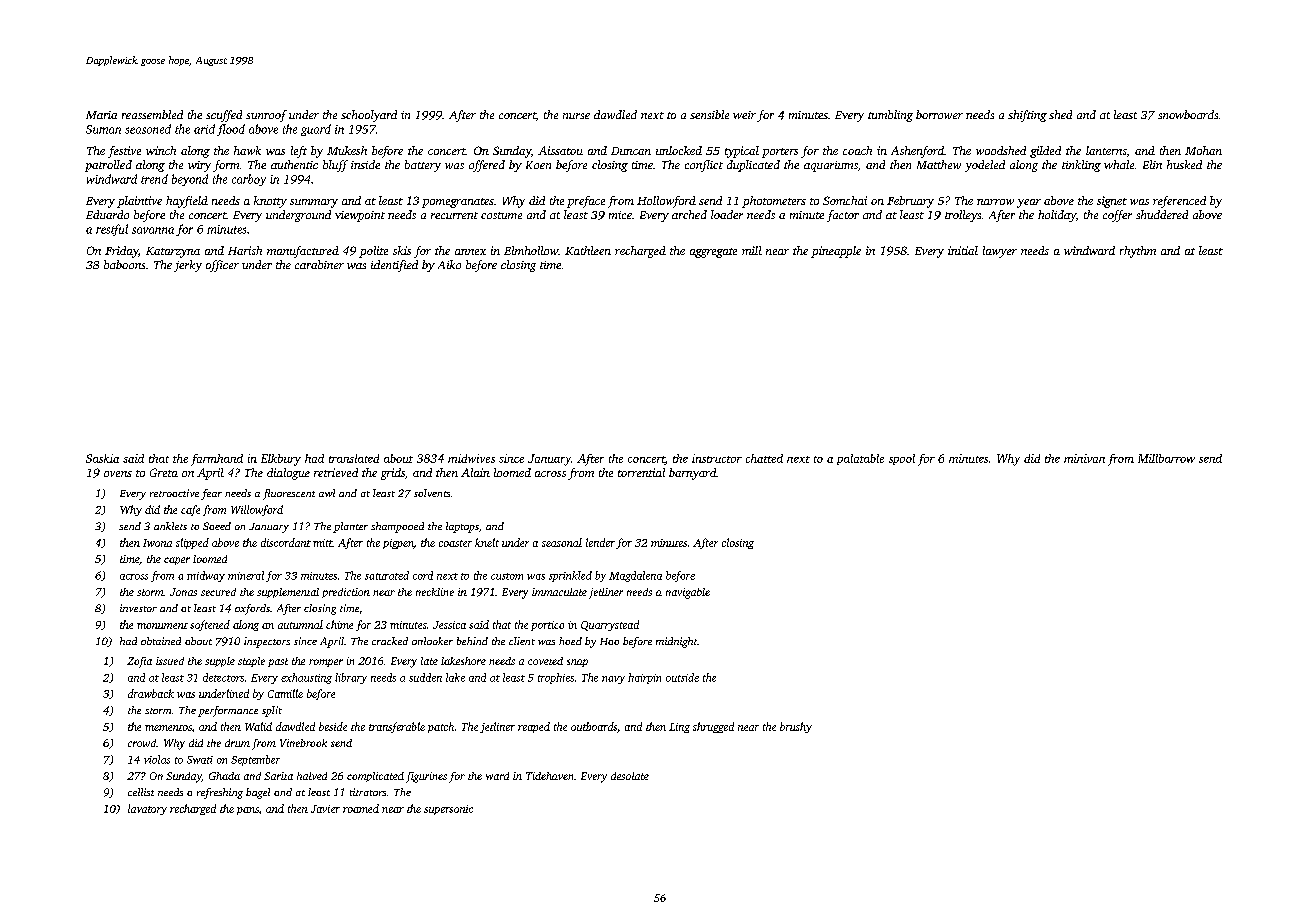 The height and width of the screenshot is (924, 1308). What do you see at coordinates (151, 693) in the screenshot?
I see `drawback` at bounding box center [151, 693].
